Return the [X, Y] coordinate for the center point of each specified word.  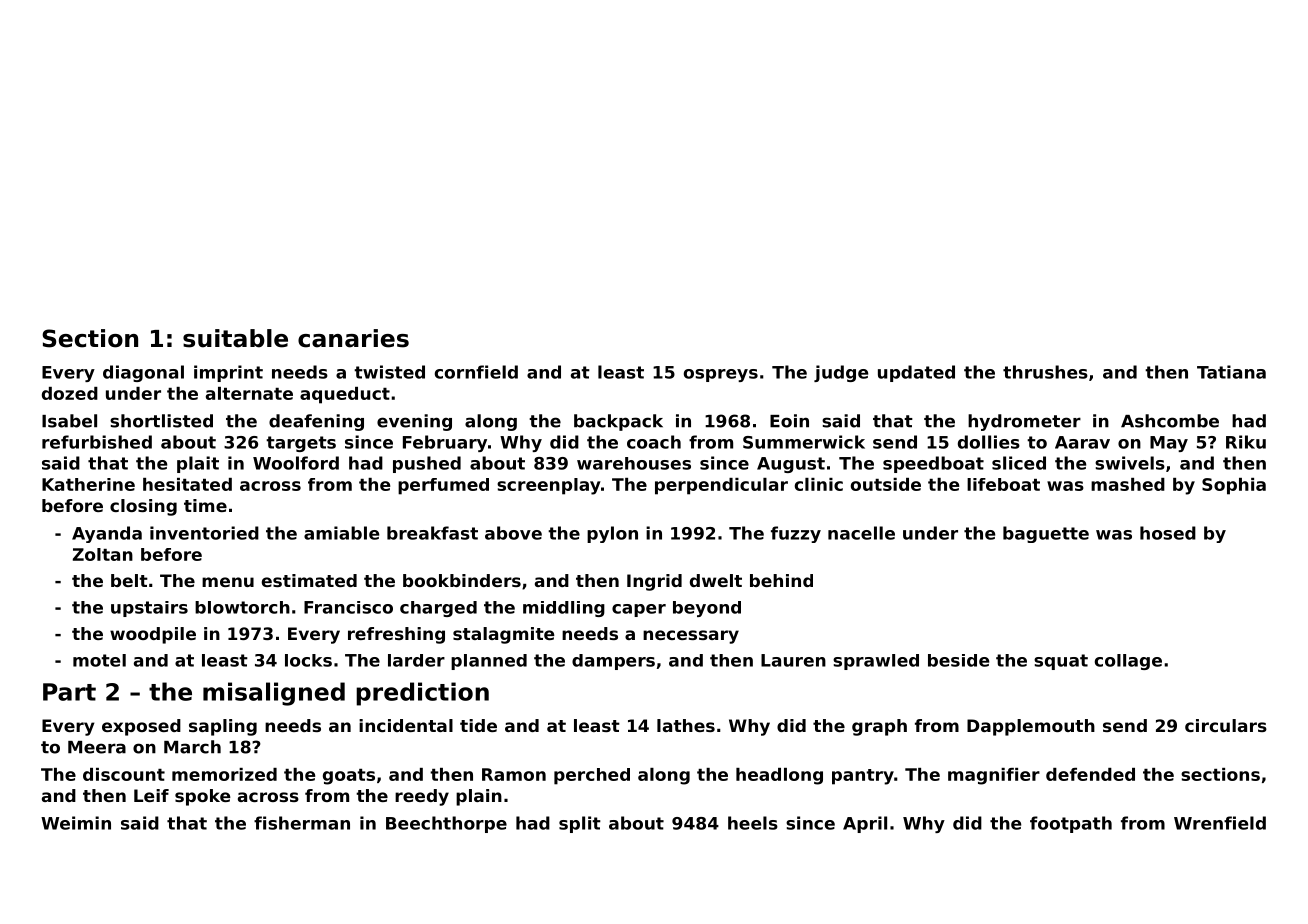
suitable [235, 338]
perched [592, 776]
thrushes [1045, 372]
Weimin [76, 823]
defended [1090, 774]
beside [958, 660]
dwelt [716, 580]
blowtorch [242, 607]
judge [841, 373]
